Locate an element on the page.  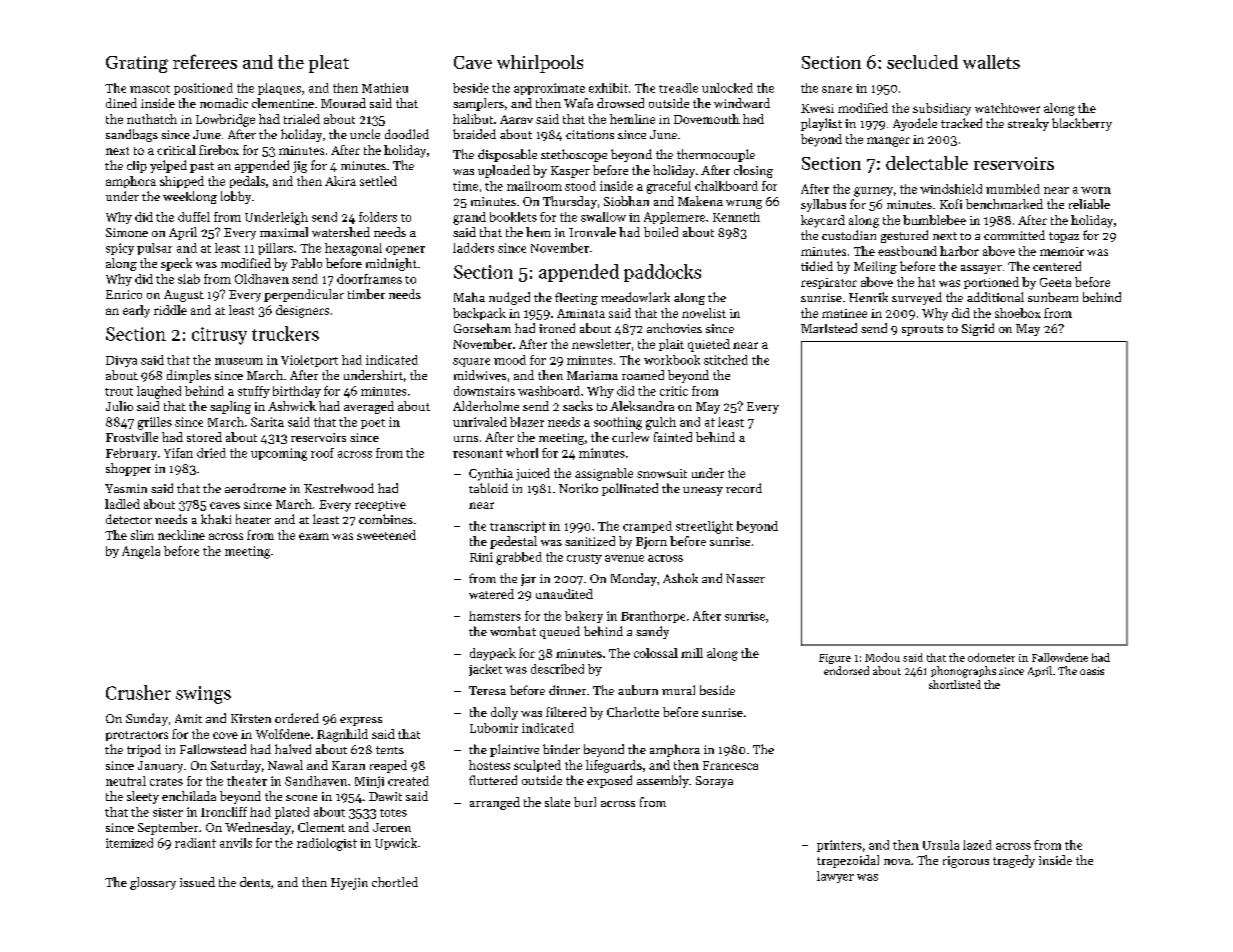
novelist is located at coordinates (704, 313).
